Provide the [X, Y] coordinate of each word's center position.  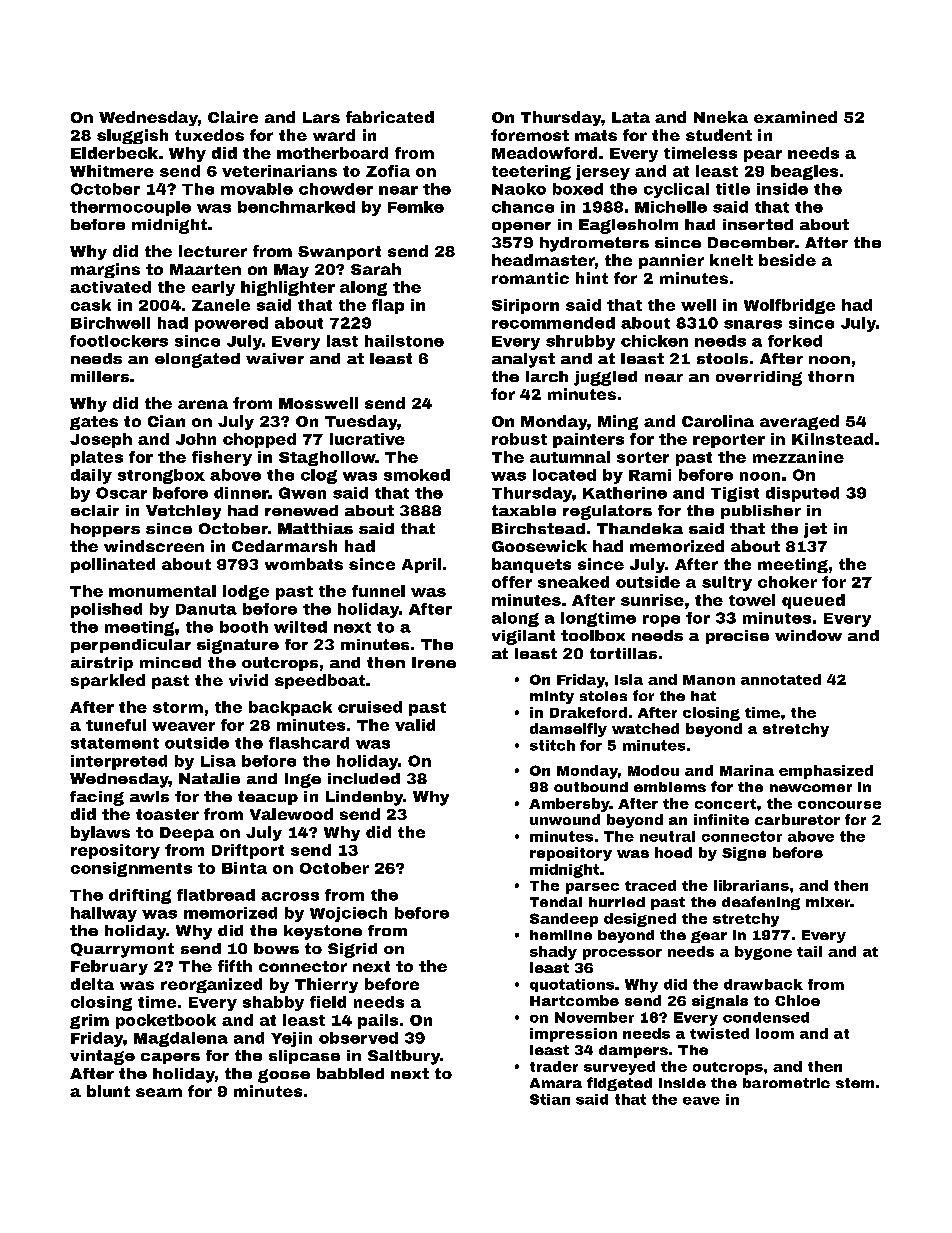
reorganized [211, 985]
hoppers [105, 530]
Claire [233, 117]
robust [519, 439]
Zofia [388, 171]
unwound [565, 819]
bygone [763, 953]
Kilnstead [832, 439]
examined [795, 117]
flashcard [309, 743]
